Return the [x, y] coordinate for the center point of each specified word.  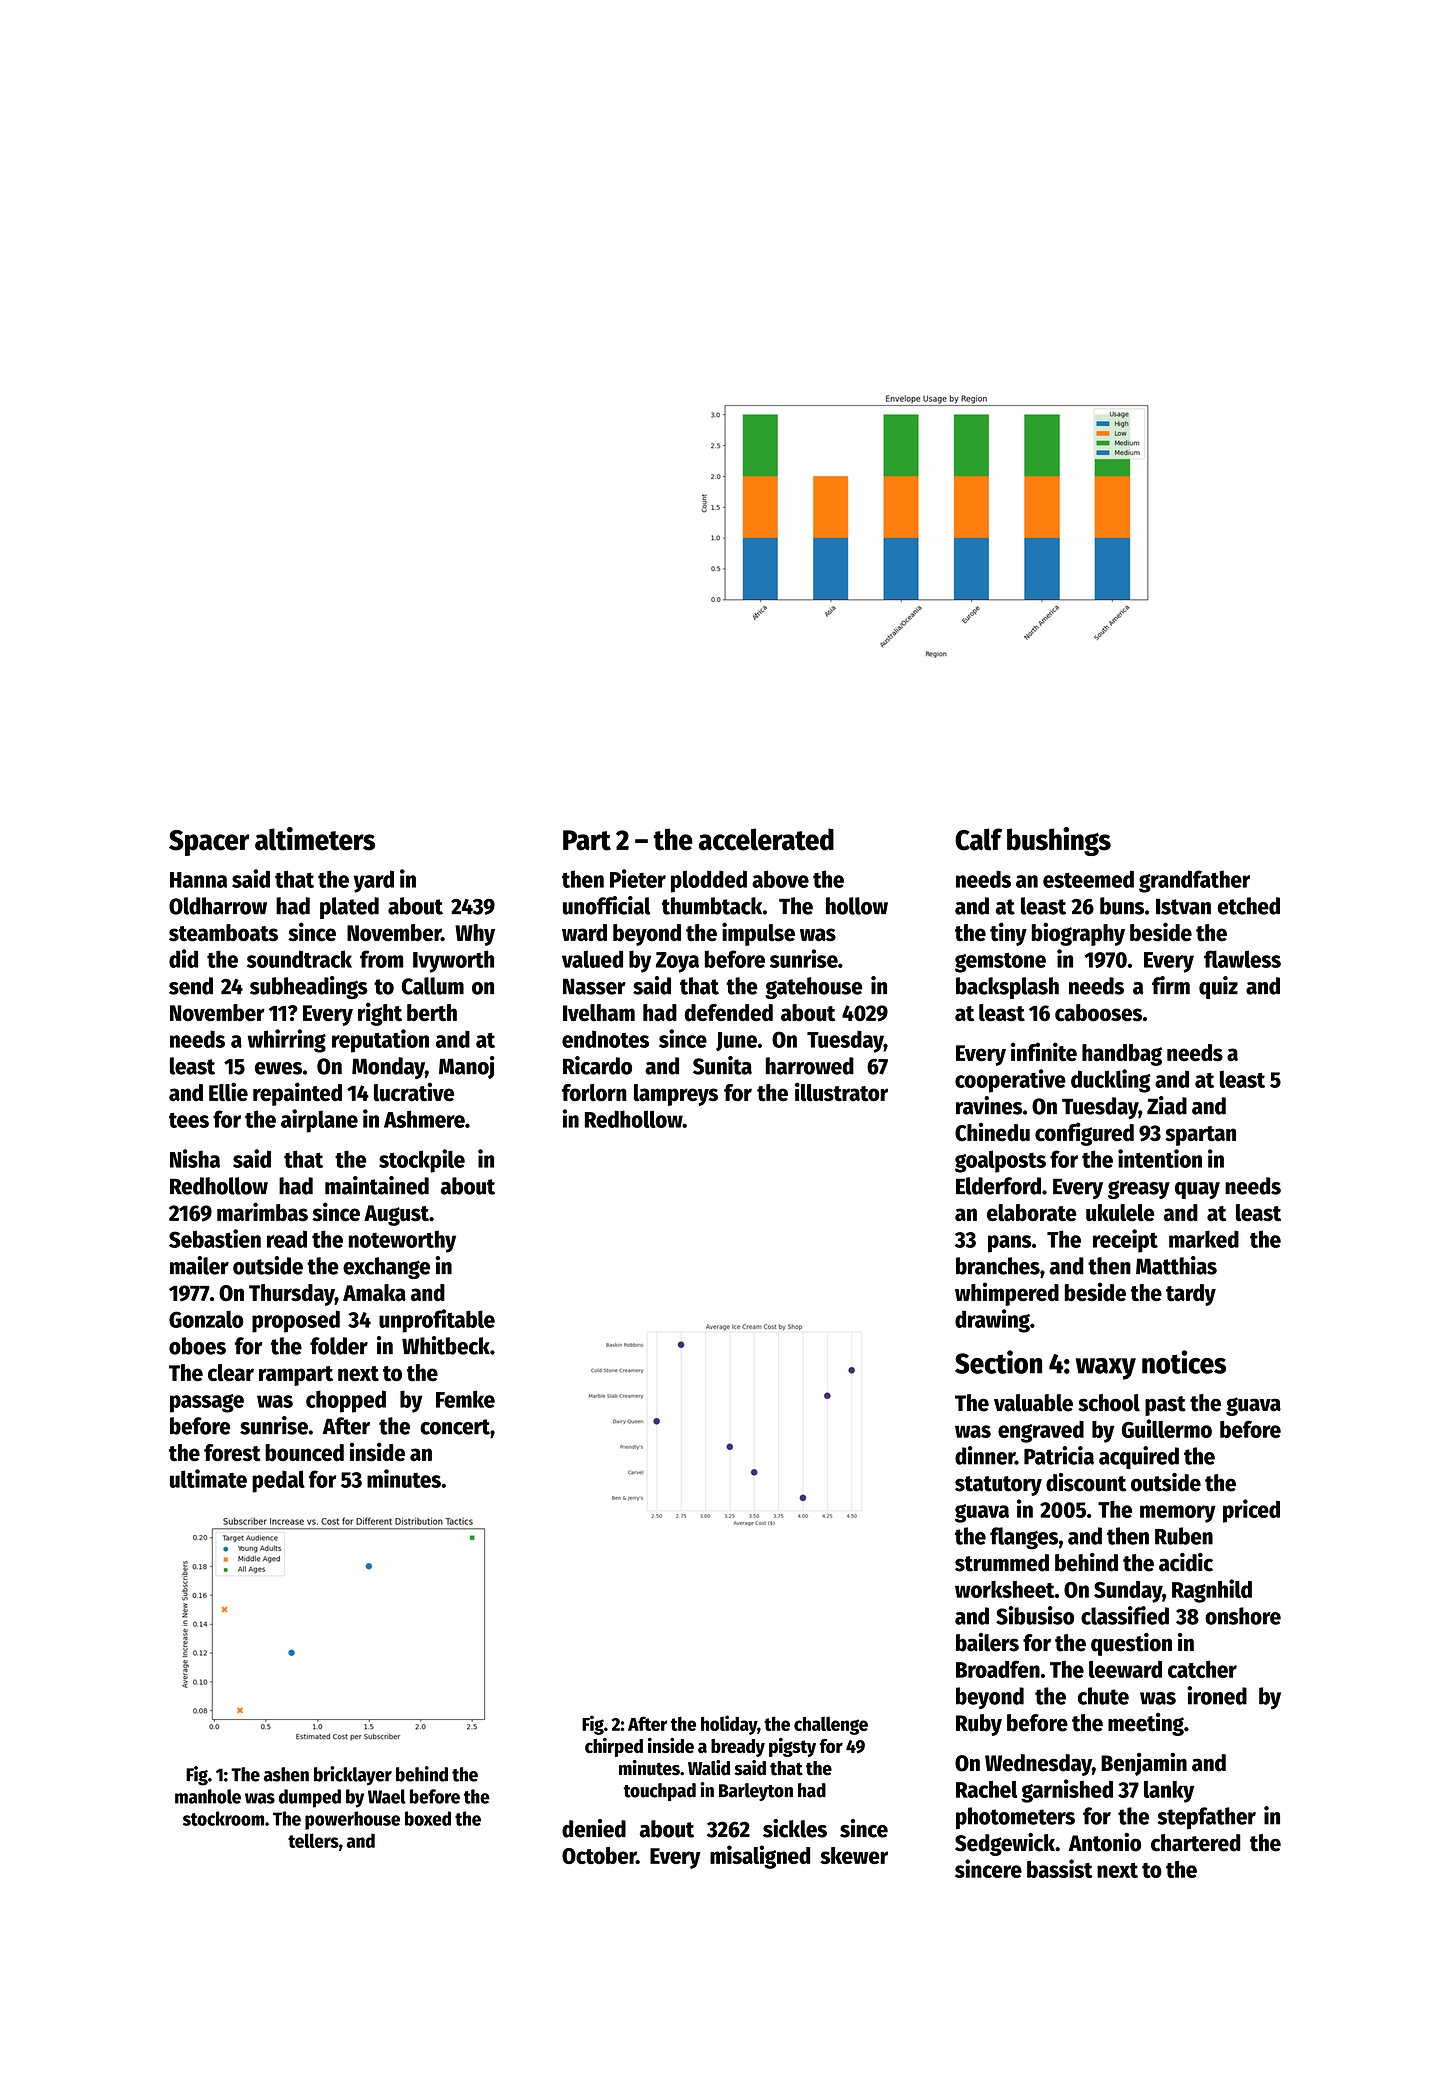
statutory [998, 1486]
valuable [1033, 1403]
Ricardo [597, 1065]
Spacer [209, 843]
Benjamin [1144, 1764]
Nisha [195, 1158]
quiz [1218, 987]
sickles [795, 1828]
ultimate [208, 1478]
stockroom [223, 1818]
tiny [1008, 934]
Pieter [638, 878]
